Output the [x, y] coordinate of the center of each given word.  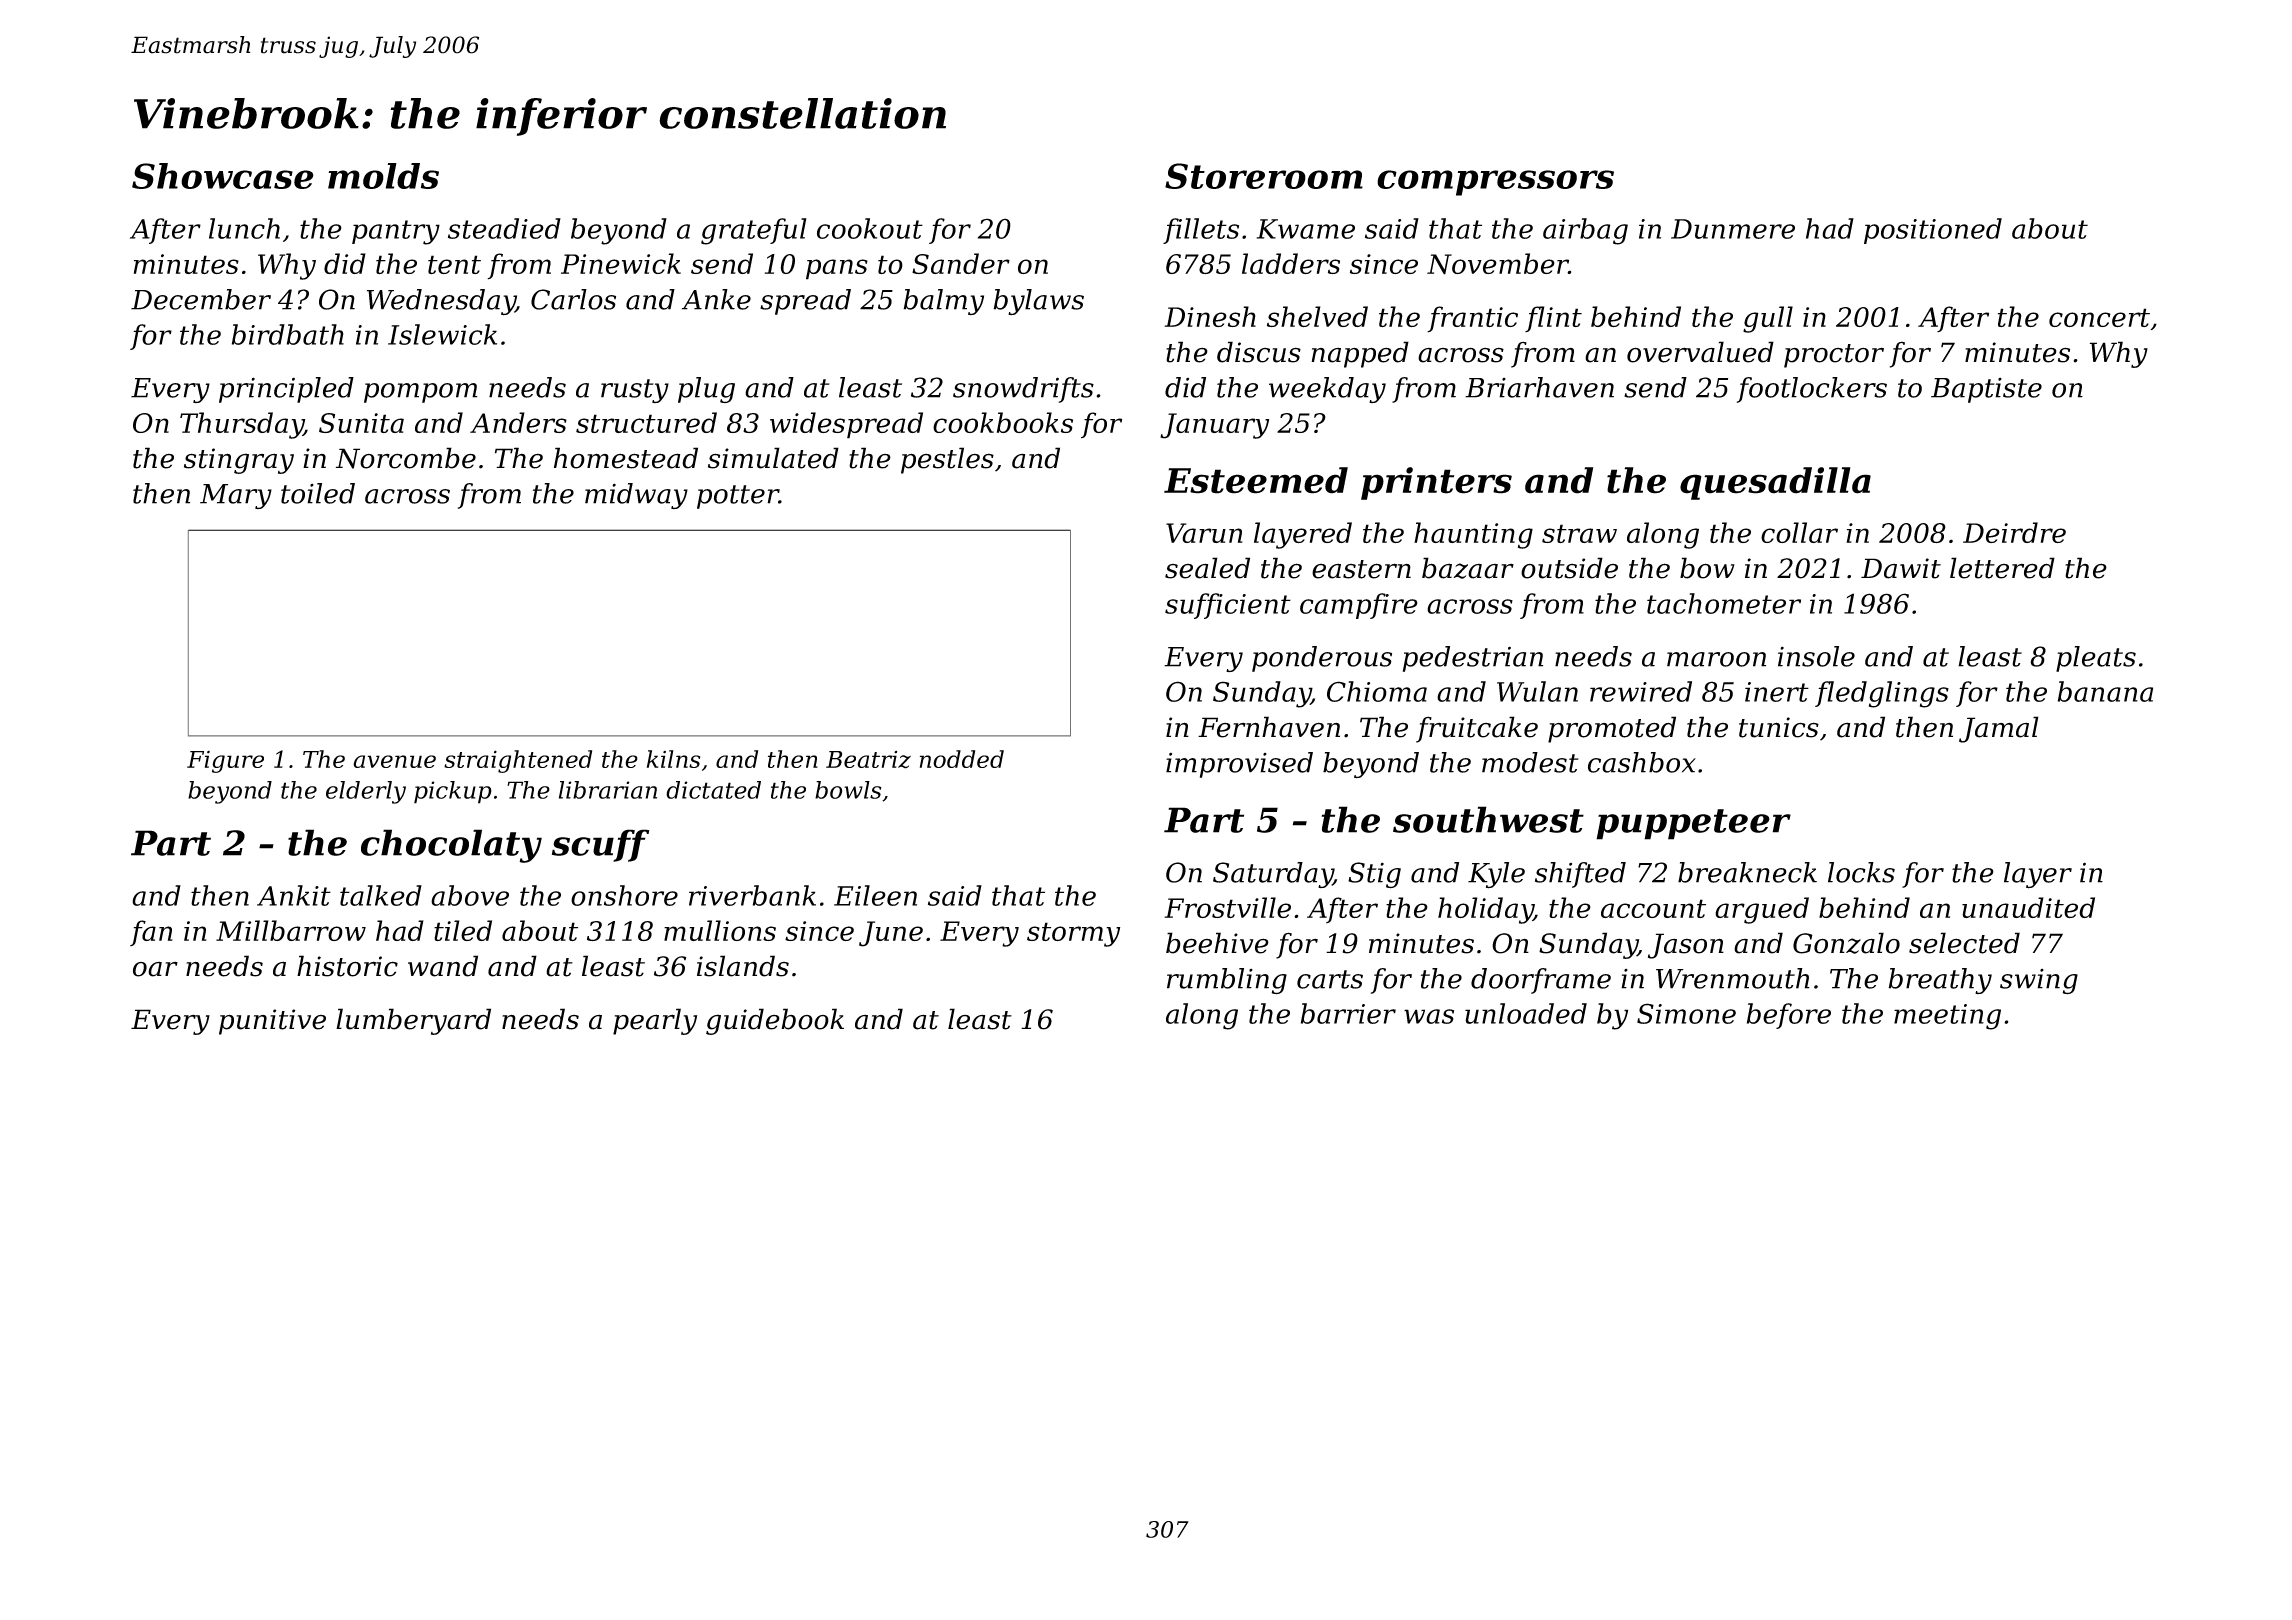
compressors [1495, 183]
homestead [626, 458]
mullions [720, 930]
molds [383, 176]
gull [1768, 319]
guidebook [775, 1021]
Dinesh [1210, 316]
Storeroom [1264, 176]
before [1789, 1016]
